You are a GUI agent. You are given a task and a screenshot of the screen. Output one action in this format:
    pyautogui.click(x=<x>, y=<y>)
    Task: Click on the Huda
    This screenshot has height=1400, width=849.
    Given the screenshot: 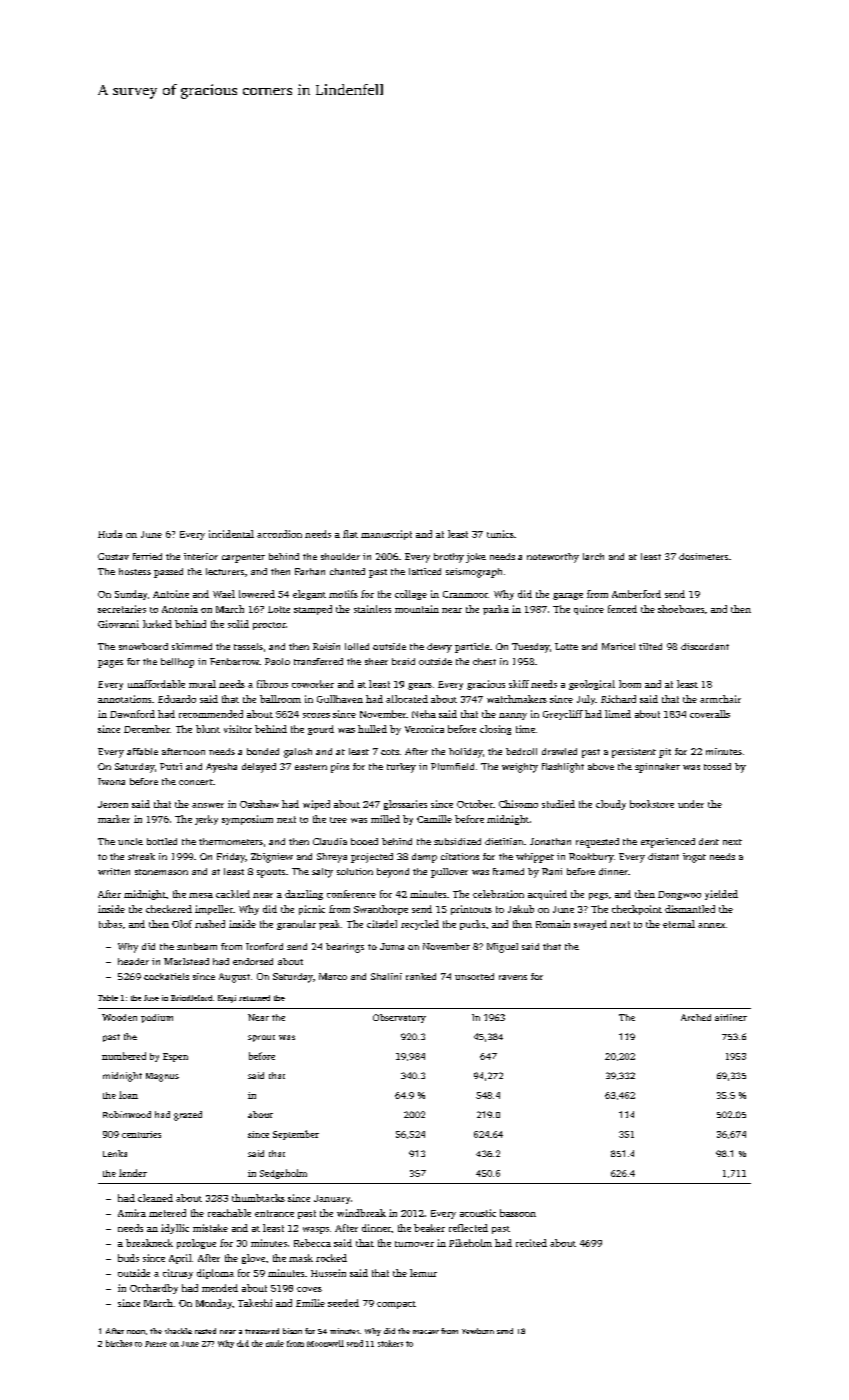 What is the action you would take?
    pyautogui.click(x=110, y=534)
